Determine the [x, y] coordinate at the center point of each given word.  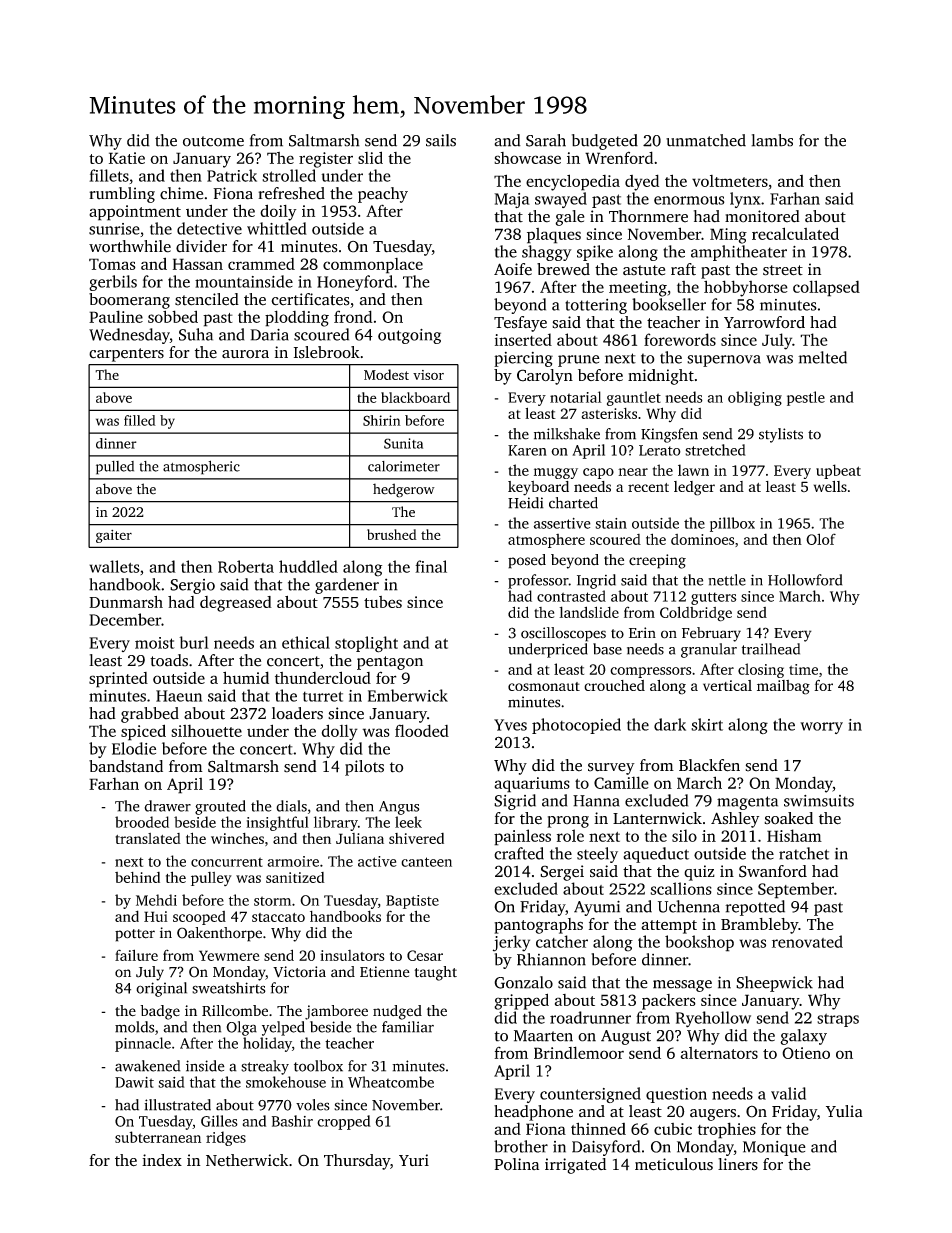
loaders [297, 713]
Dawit [134, 1082]
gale [570, 218]
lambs [772, 140]
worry [821, 728]
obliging [755, 398]
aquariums [532, 785]
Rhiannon [551, 959]
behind [137, 877]
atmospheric [201, 467]
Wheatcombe [391, 1082]
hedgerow [404, 490]
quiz [699, 873]
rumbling [122, 195]
